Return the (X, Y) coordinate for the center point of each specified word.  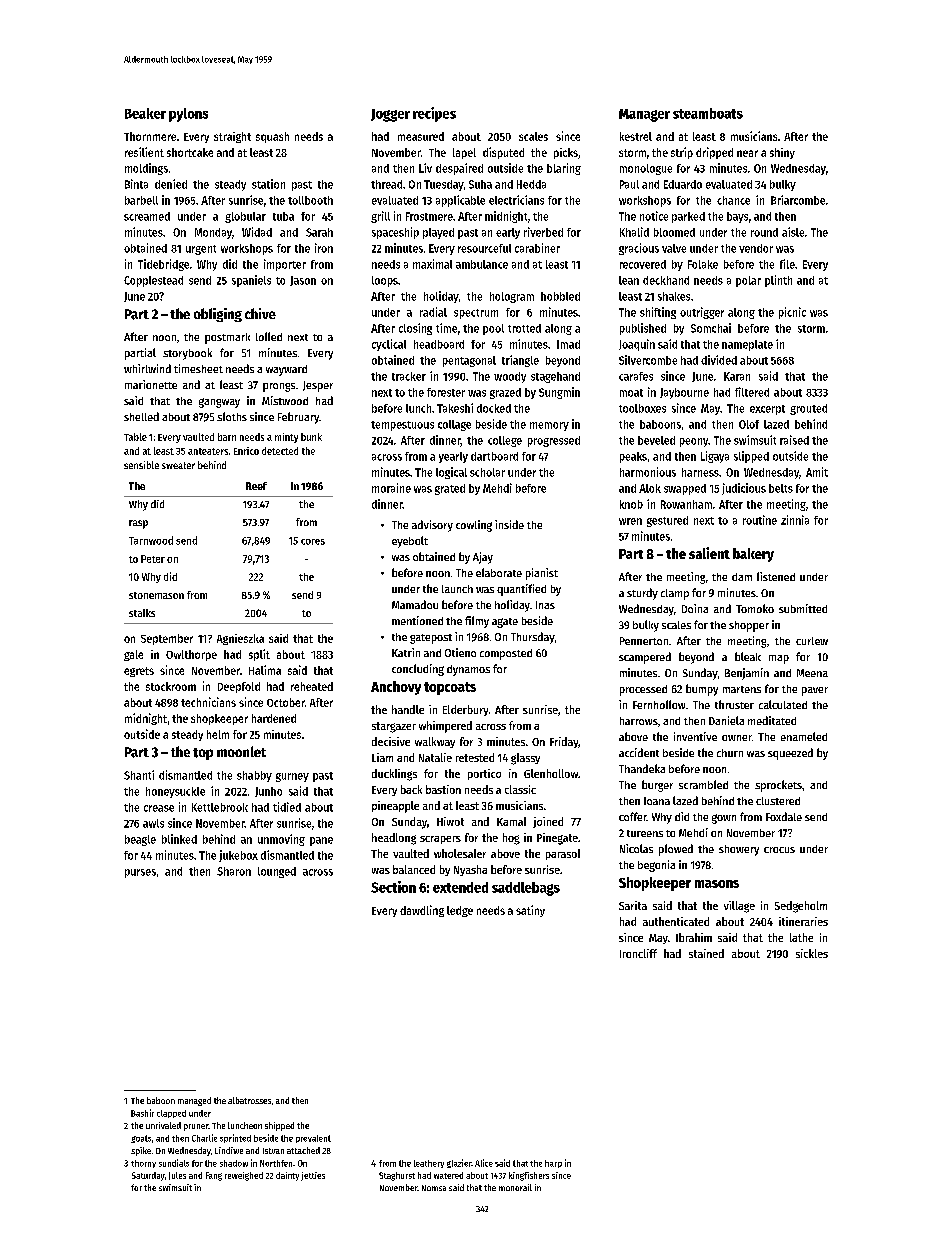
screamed (147, 216)
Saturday (148, 1176)
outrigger (702, 313)
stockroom (171, 686)
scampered (645, 658)
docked (494, 408)
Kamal (511, 821)
